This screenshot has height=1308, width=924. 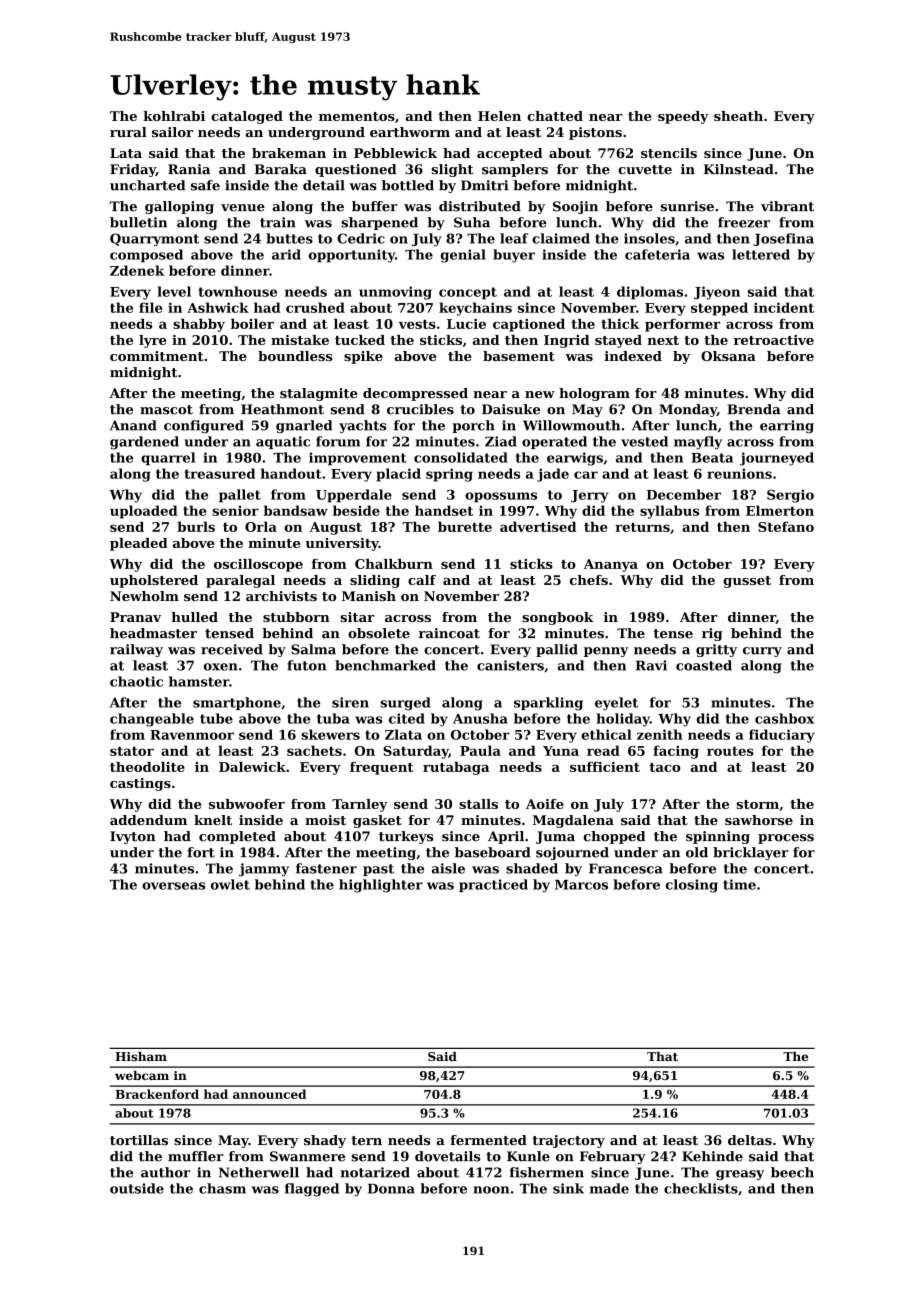 I want to click on chatted, so click(x=555, y=116).
